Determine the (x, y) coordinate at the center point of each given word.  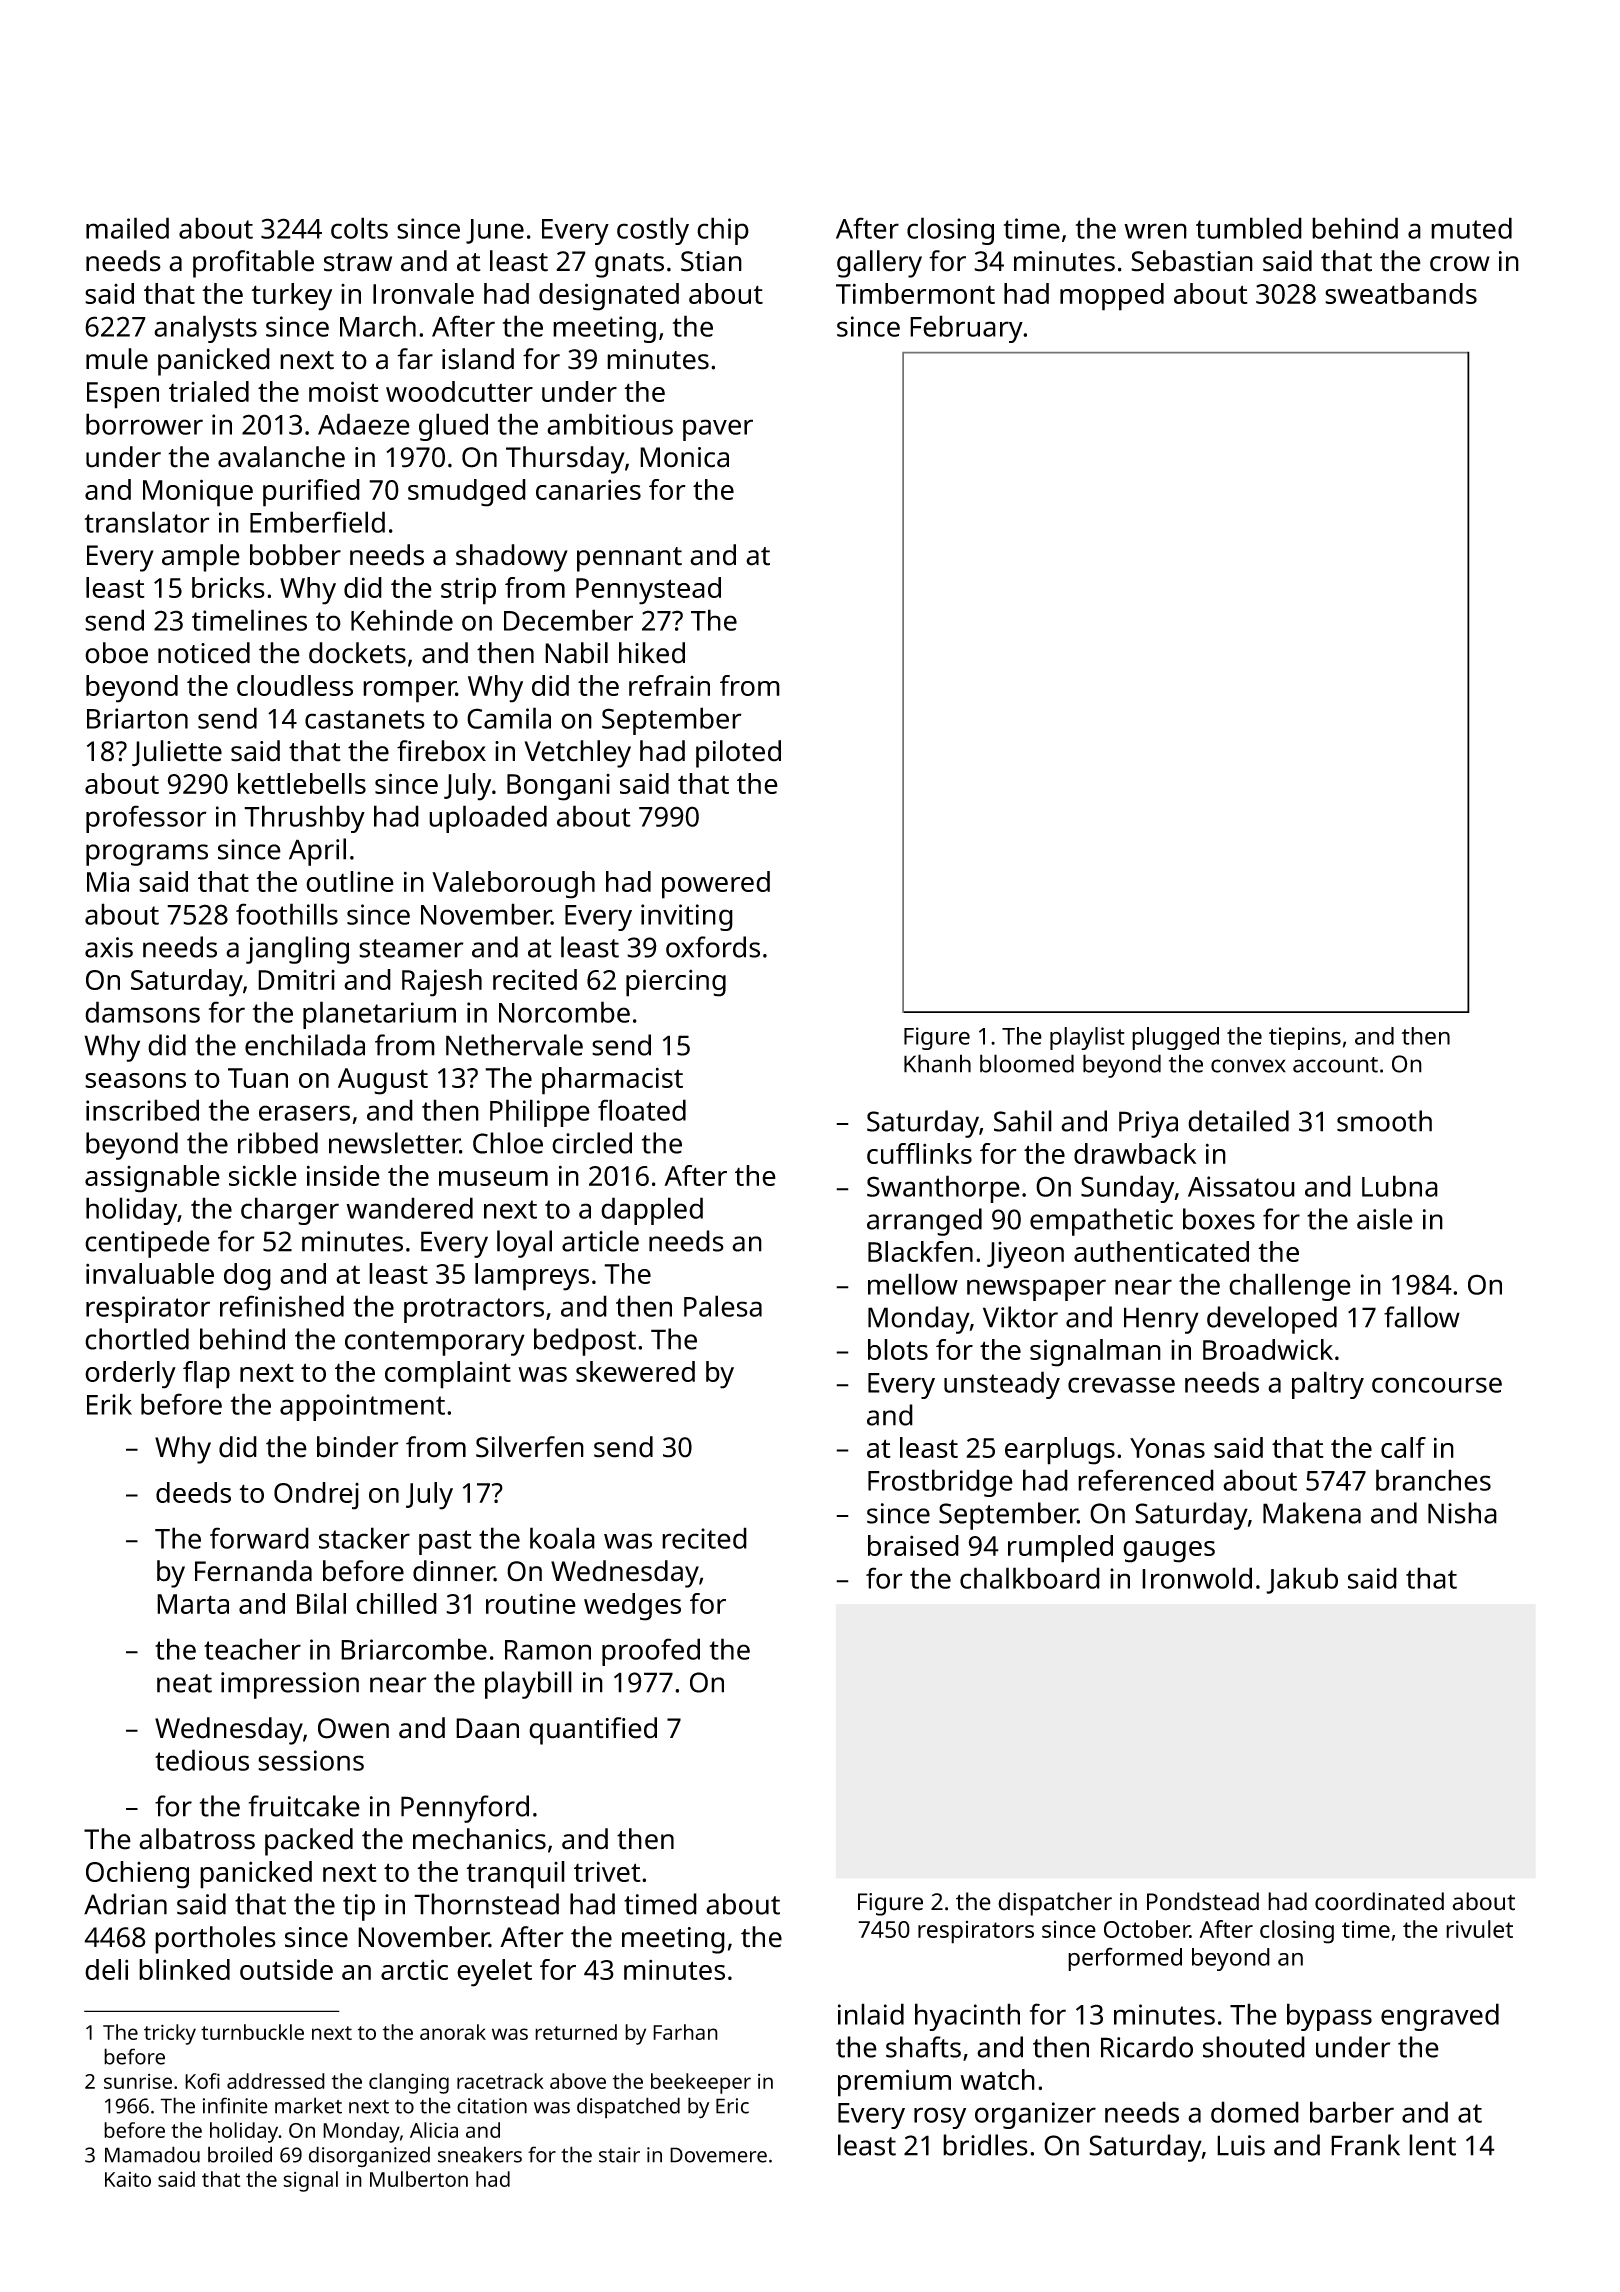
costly (653, 231)
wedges (632, 1607)
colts (359, 228)
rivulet (1479, 1929)
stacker (364, 1538)
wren (1155, 231)
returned (576, 2032)
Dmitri (296, 980)
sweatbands (1401, 293)
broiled (240, 2154)
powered (716, 885)
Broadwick (1268, 1349)
